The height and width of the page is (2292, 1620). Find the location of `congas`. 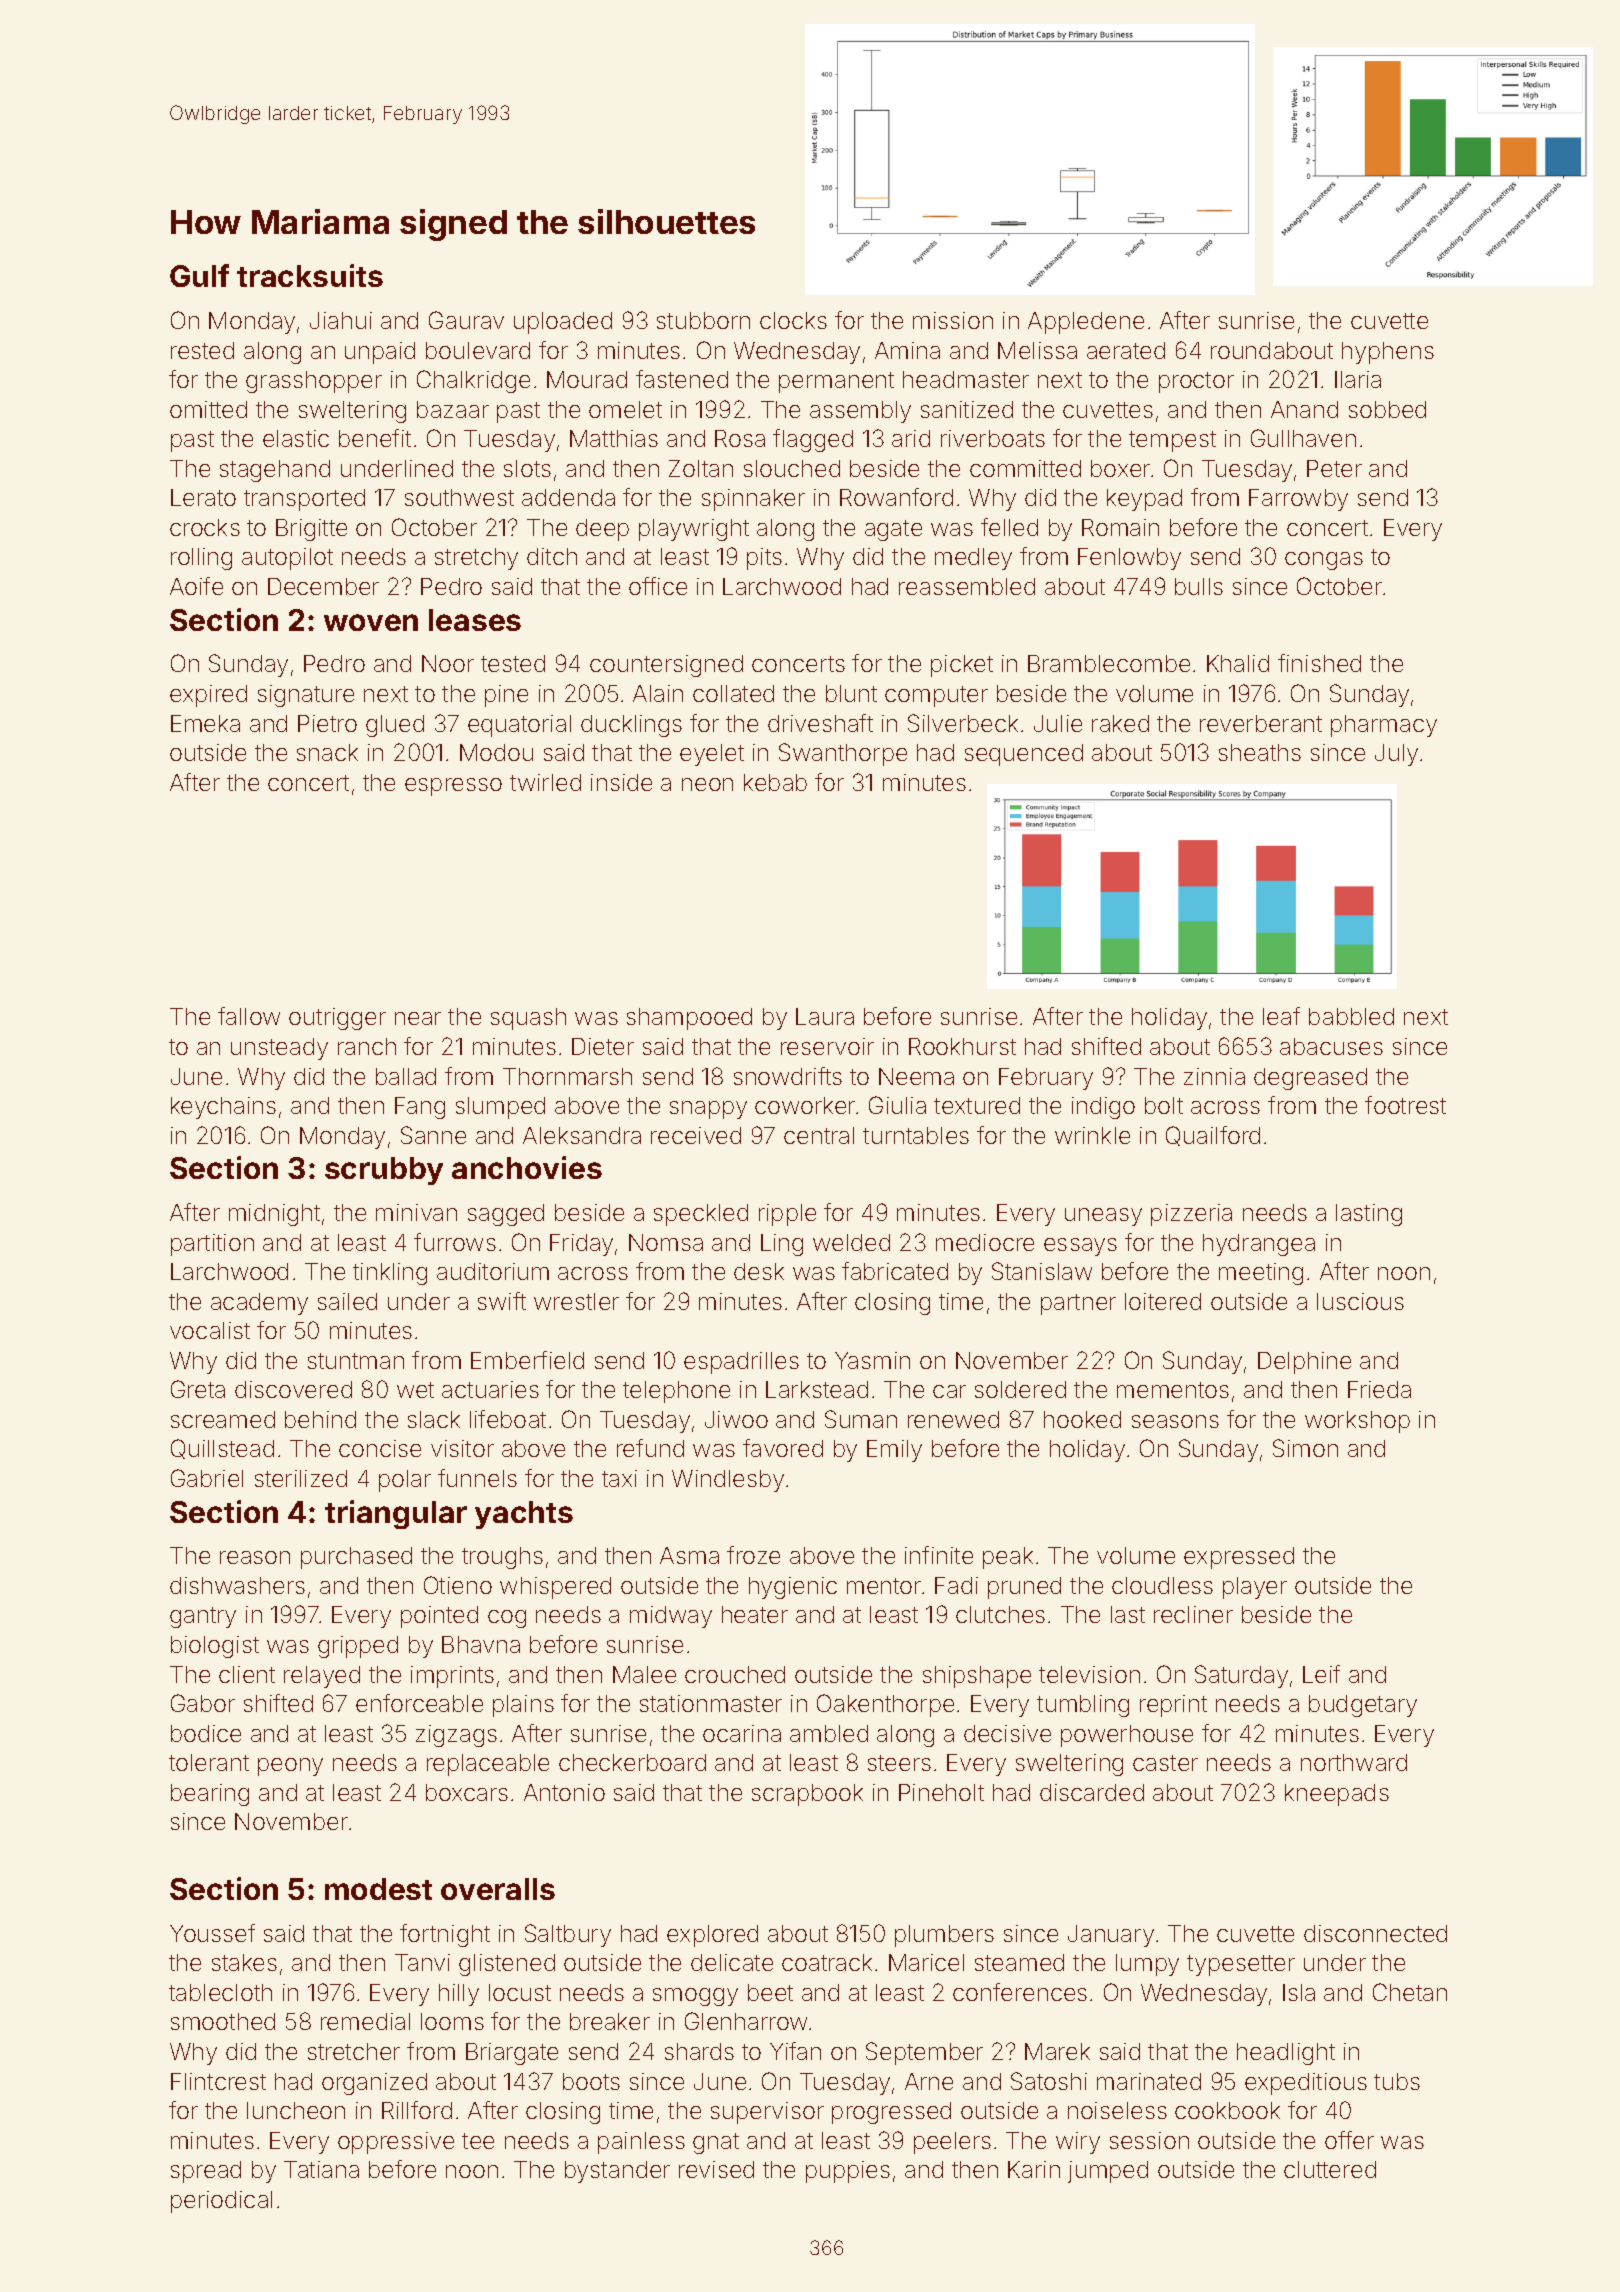

congas is located at coordinates (1324, 561).
